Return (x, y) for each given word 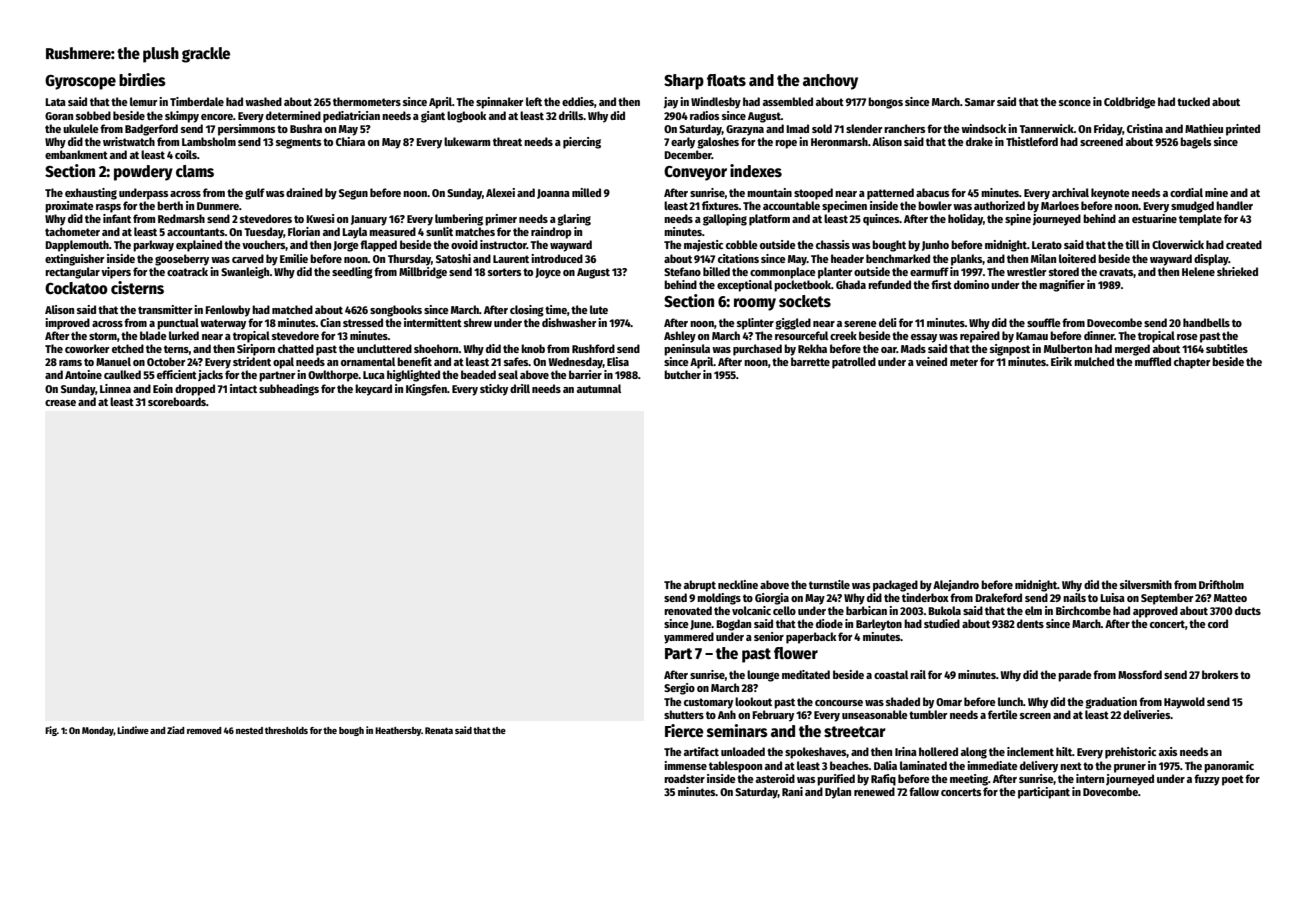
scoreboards (177, 401)
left (534, 101)
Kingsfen (426, 390)
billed (716, 271)
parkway (153, 246)
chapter (1192, 363)
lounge (763, 676)
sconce (1075, 103)
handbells (1206, 322)
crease (60, 403)
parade (1075, 676)
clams (195, 171)
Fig (51, 731)
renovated (688, 610)
